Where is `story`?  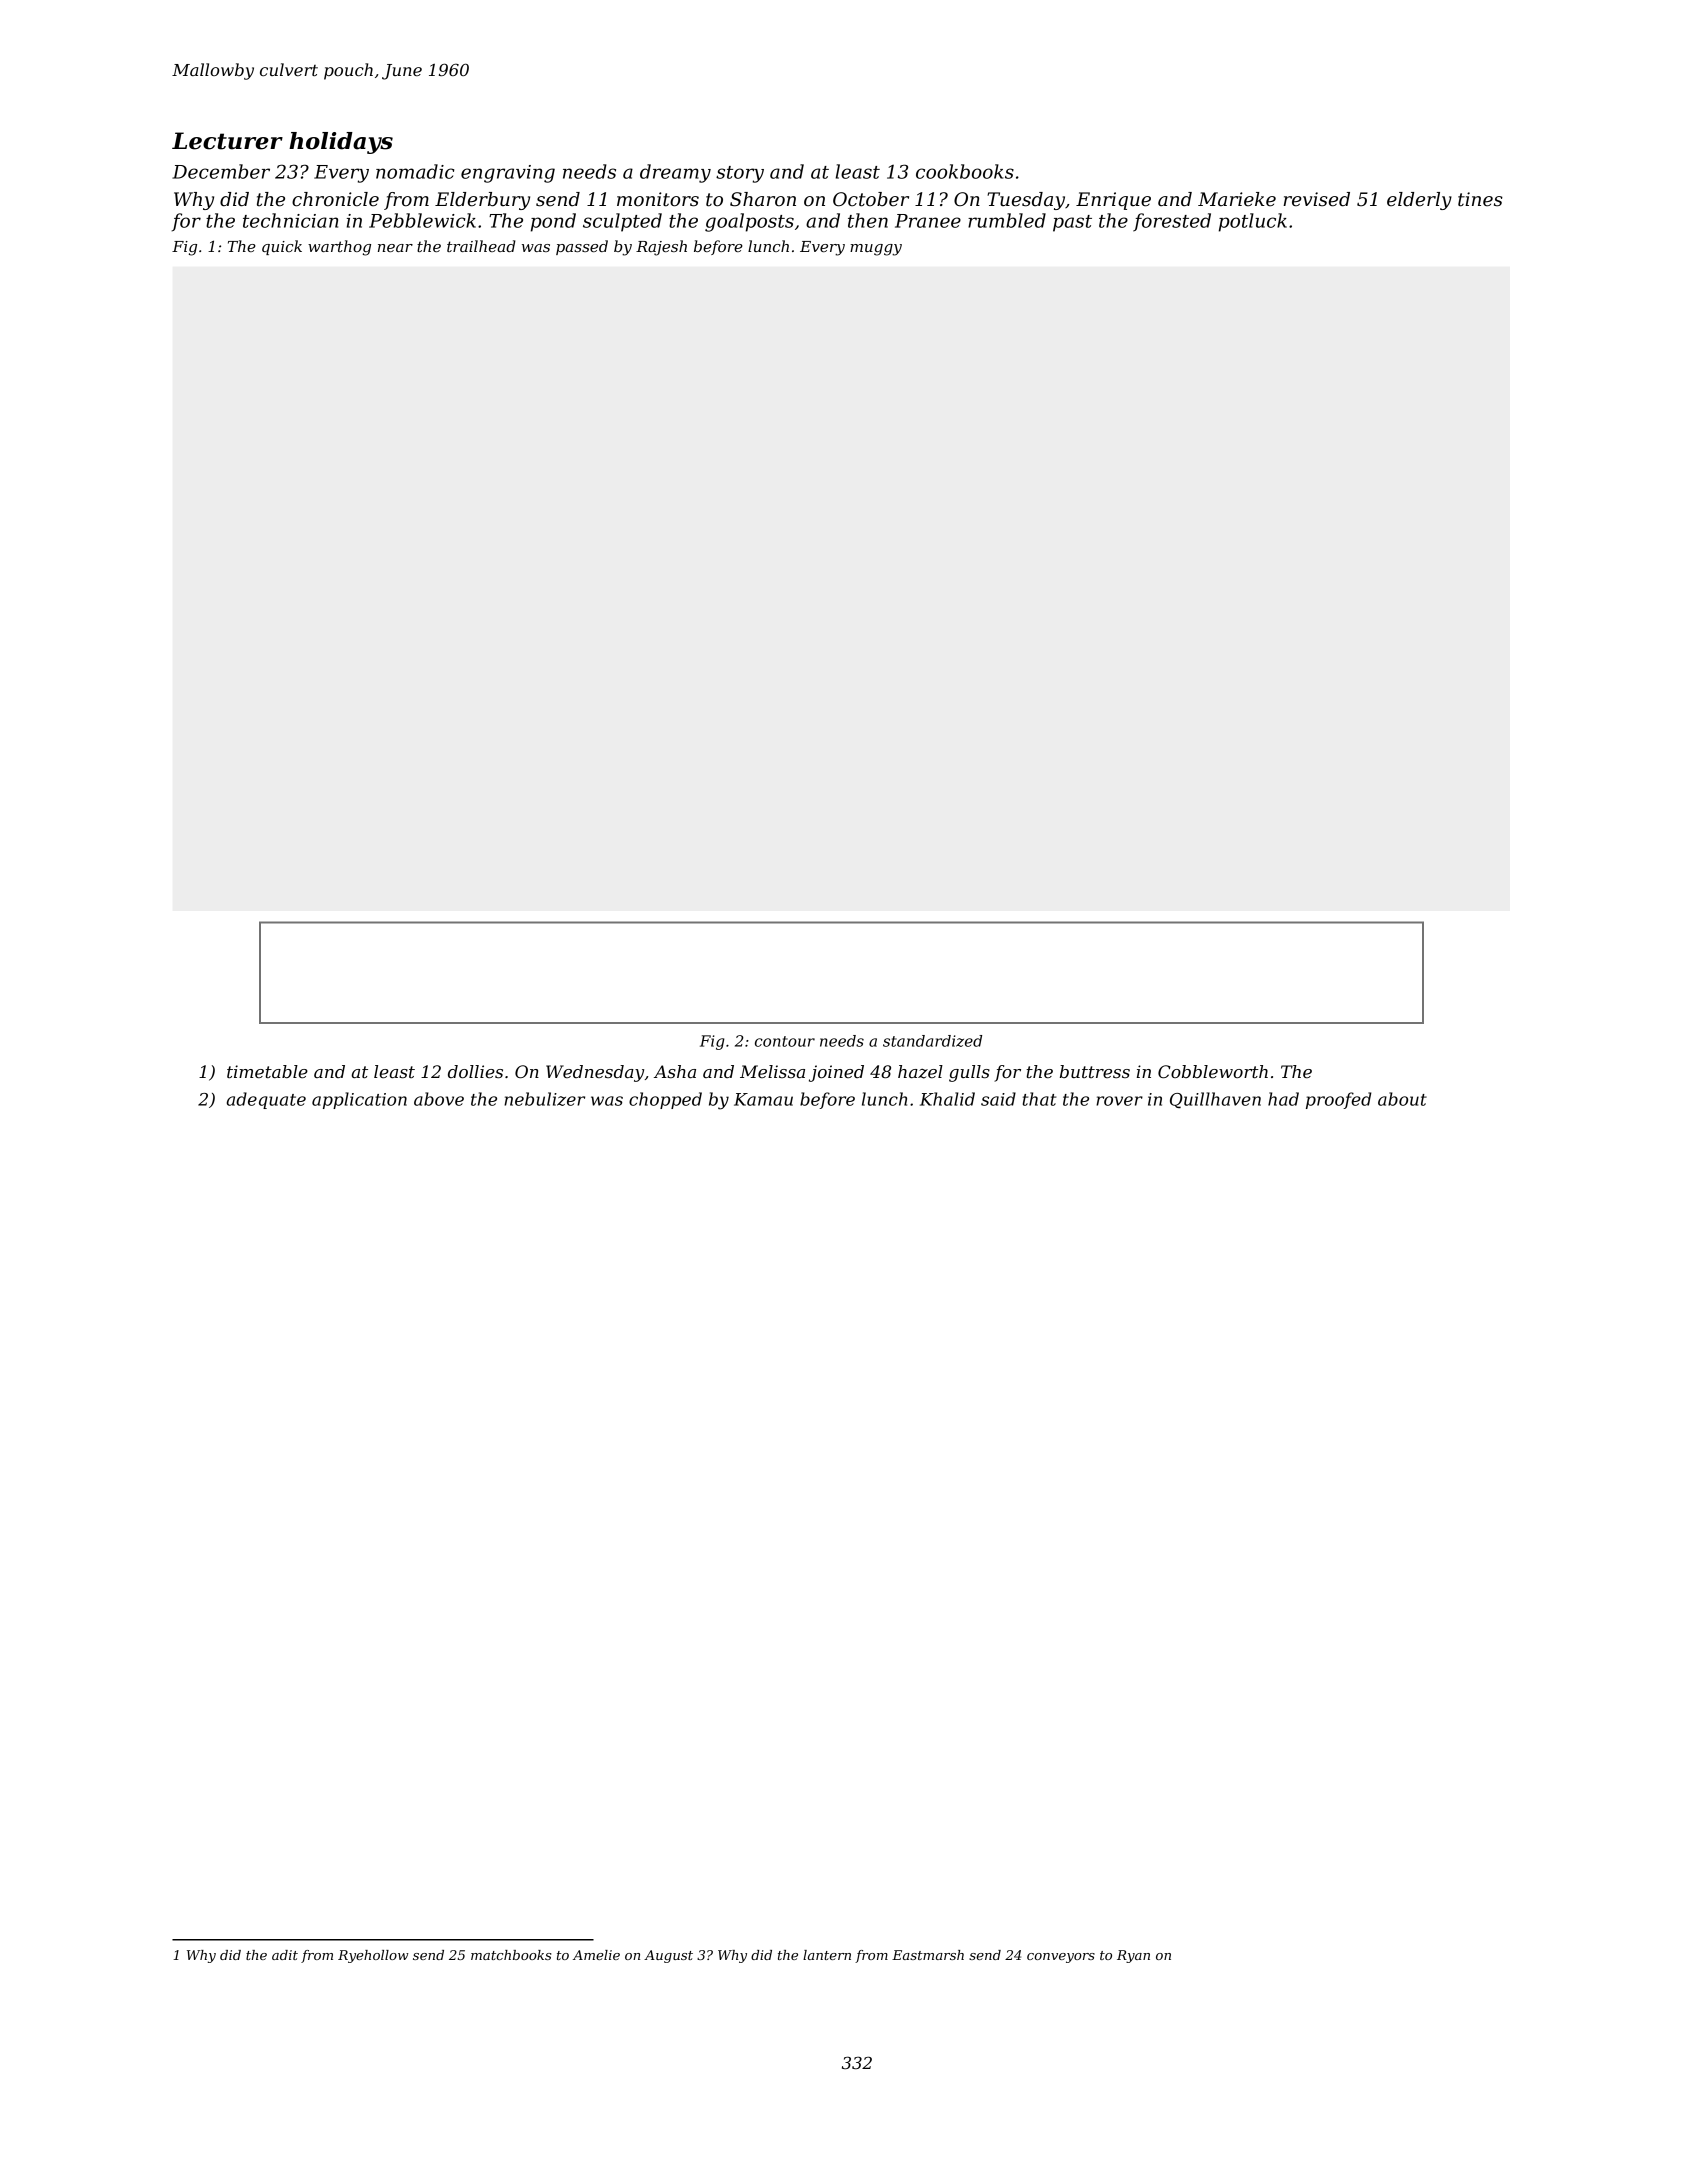
story is located at coordinates (740, 174).
